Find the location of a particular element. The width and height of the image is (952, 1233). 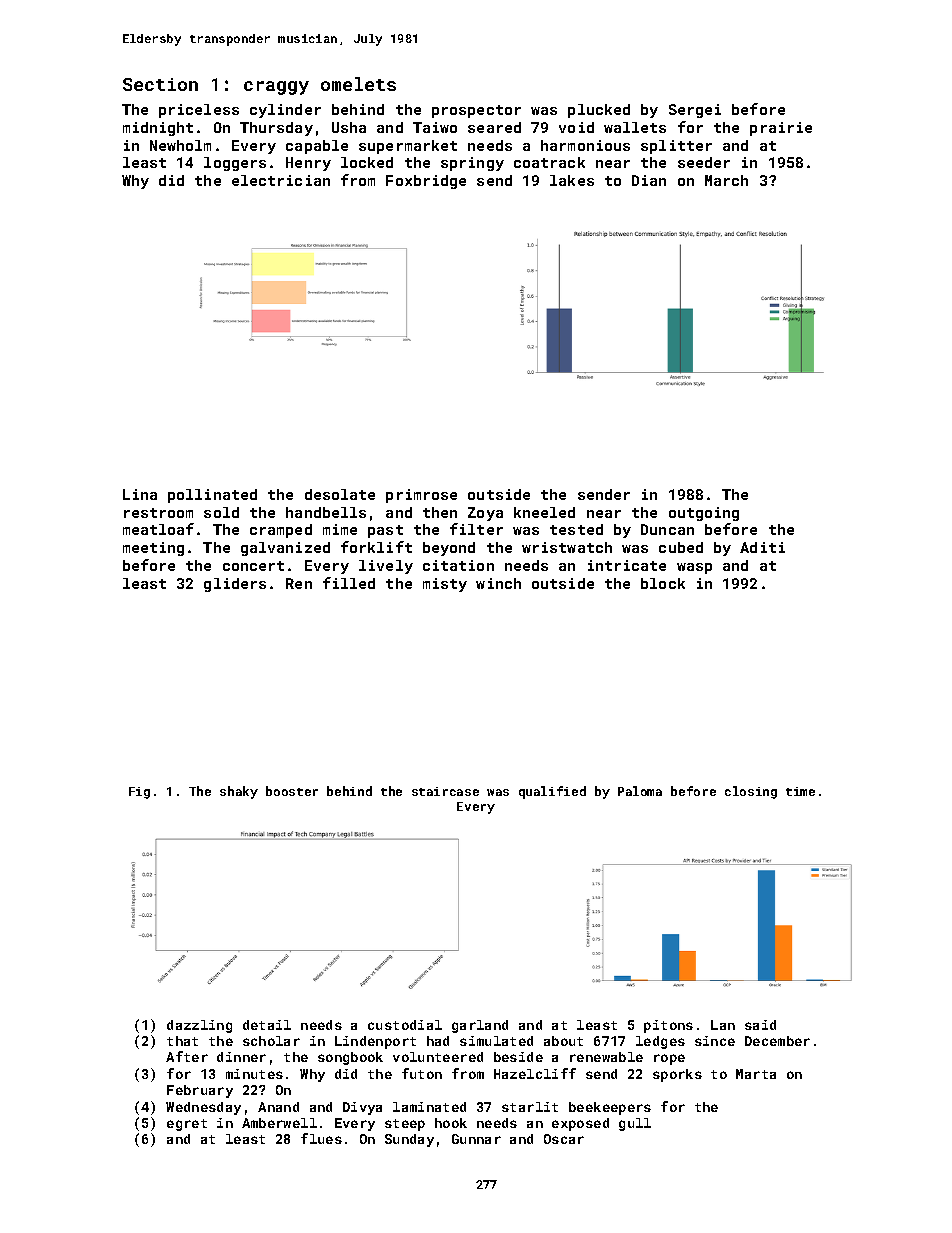

cubed is located at coordinates (681, 547).
